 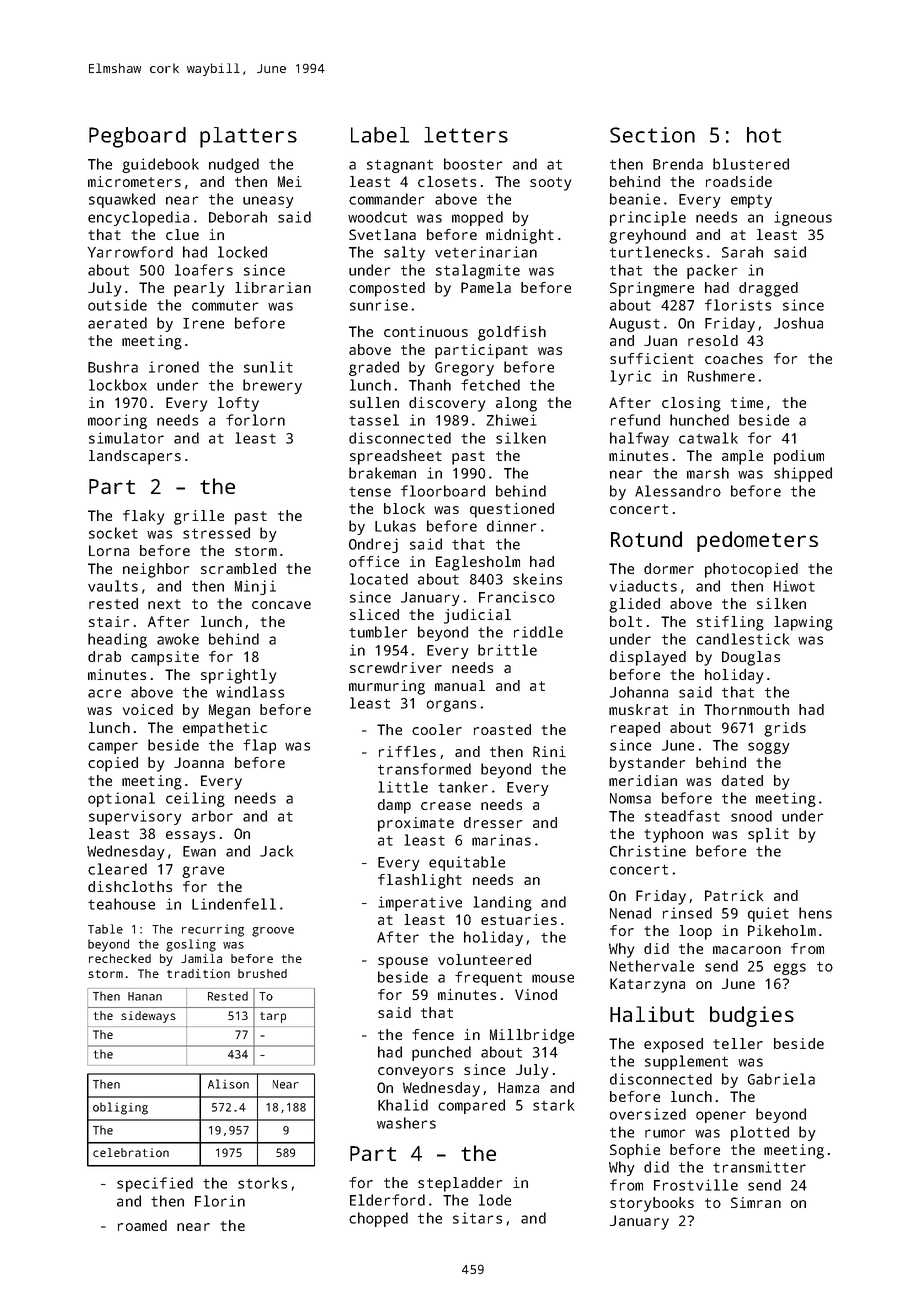 What do you see at coordinates (424, 769) in the screenshot?
I see `transformed` at bounding box center [424, 769].
